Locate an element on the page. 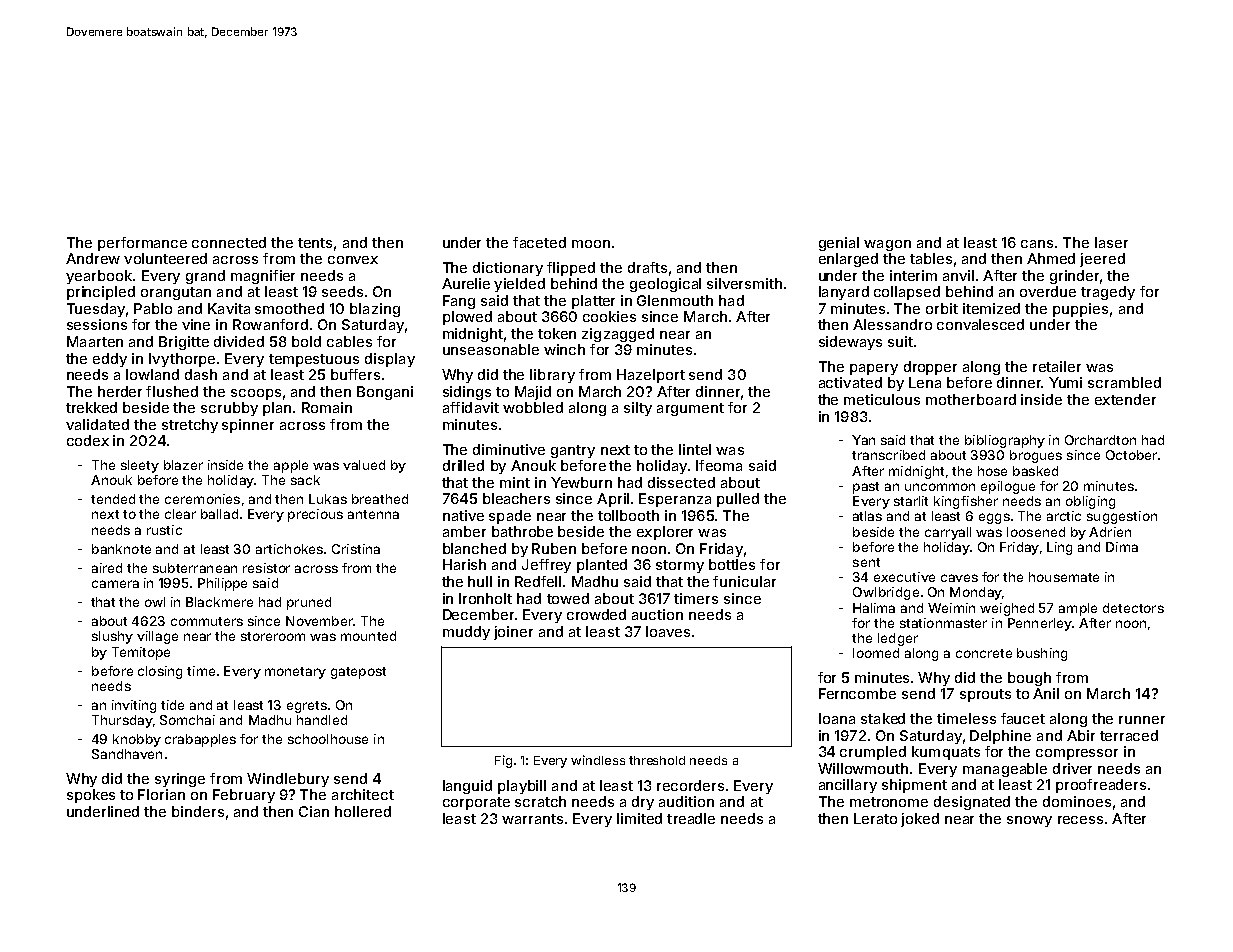  bibliography is located at coordinates (1005, 441).
